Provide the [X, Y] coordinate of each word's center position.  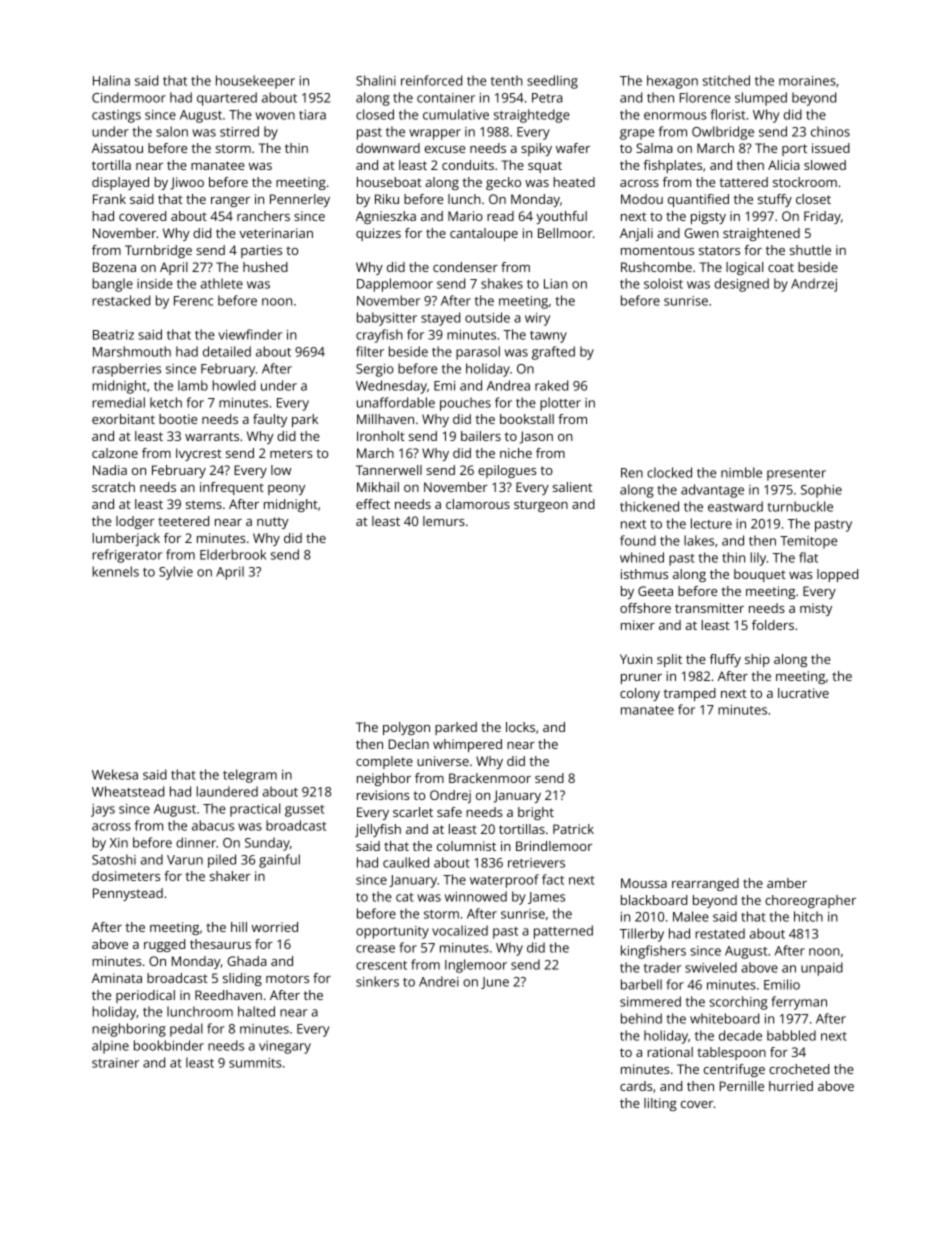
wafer [573, 148]
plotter [560, 404]
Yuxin [636, 659]
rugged [164, 945]
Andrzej [814, 285]
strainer [115, 1063]
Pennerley [300, 200]
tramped [690, 694]
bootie [178, 419]
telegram [250, 776]
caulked [406, 862]
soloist [663, 283]
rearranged [705, 884]
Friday [822, 217]
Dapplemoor [395, 285]
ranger [230, 202]
